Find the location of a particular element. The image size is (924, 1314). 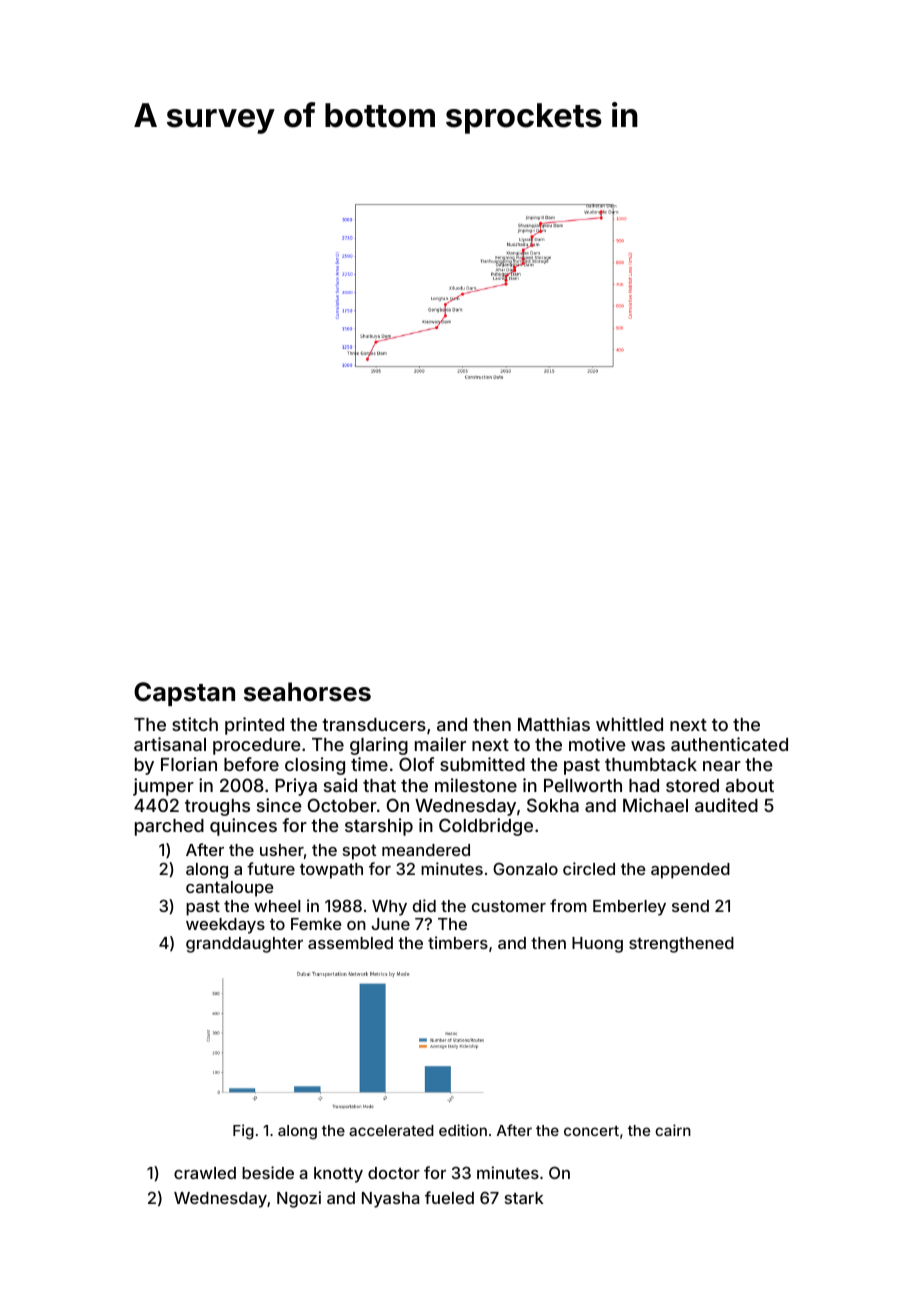

cairn is located at coordinates (673, 1130).
